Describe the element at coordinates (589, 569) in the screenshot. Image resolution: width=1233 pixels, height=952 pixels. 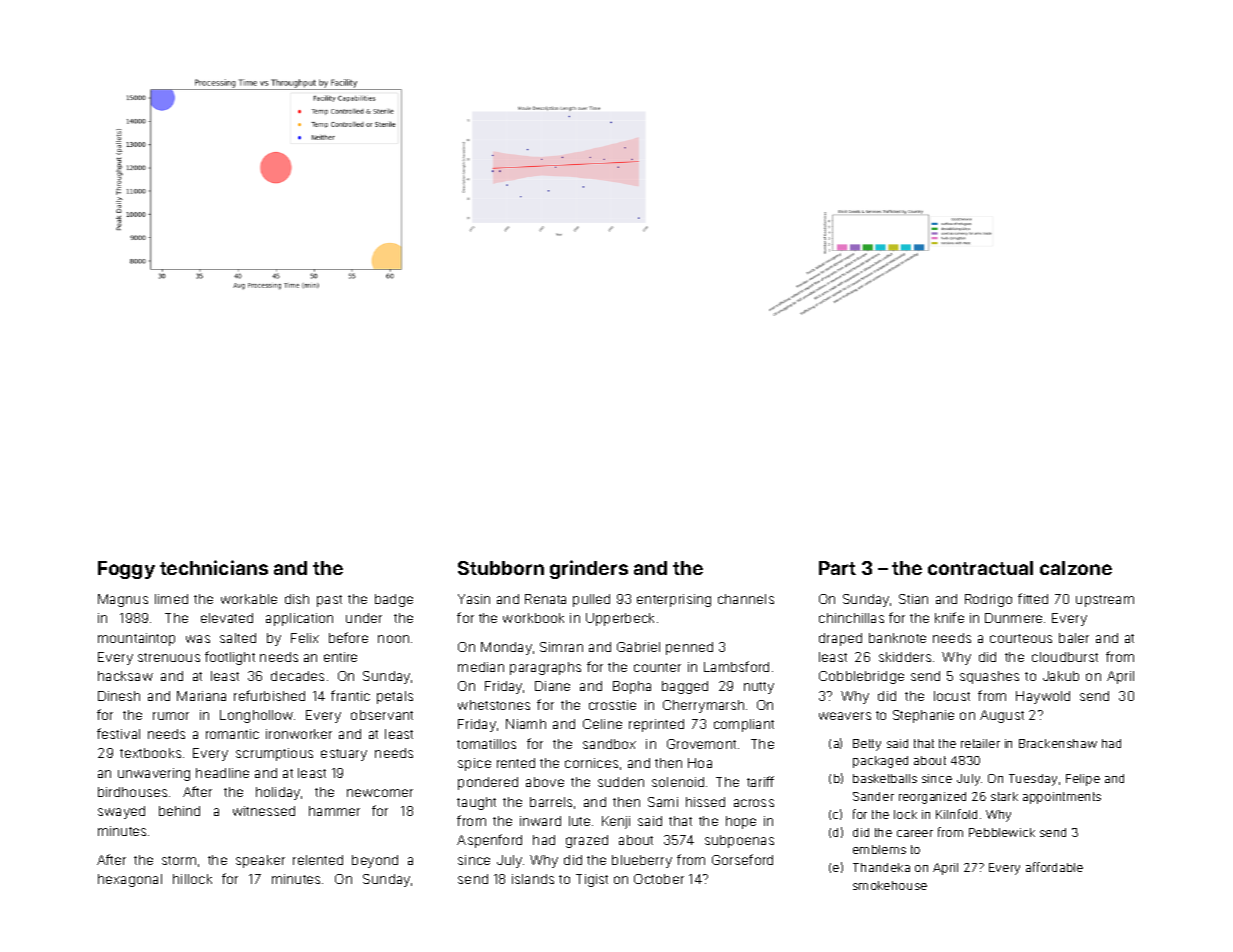
I see `grinders` at that location.
